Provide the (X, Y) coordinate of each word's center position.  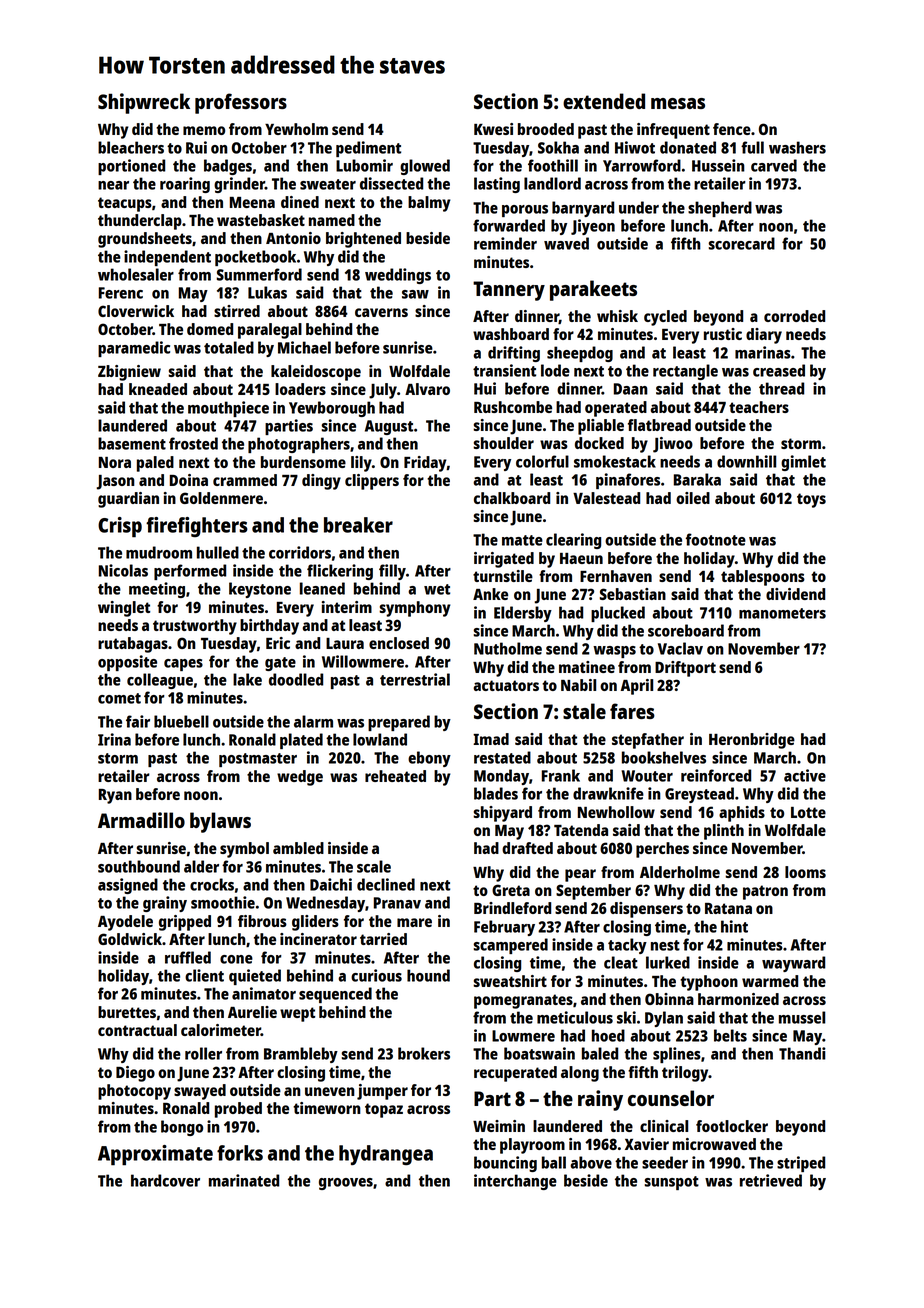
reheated (395, 776)
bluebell (181, 721)
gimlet (803, 463)
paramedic (134, 349)
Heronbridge (752, 741)
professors (241, 103)
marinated (244, 1180)
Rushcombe (513, 407)
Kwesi (493, 129)
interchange (515, 1182)
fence (732, 129)
